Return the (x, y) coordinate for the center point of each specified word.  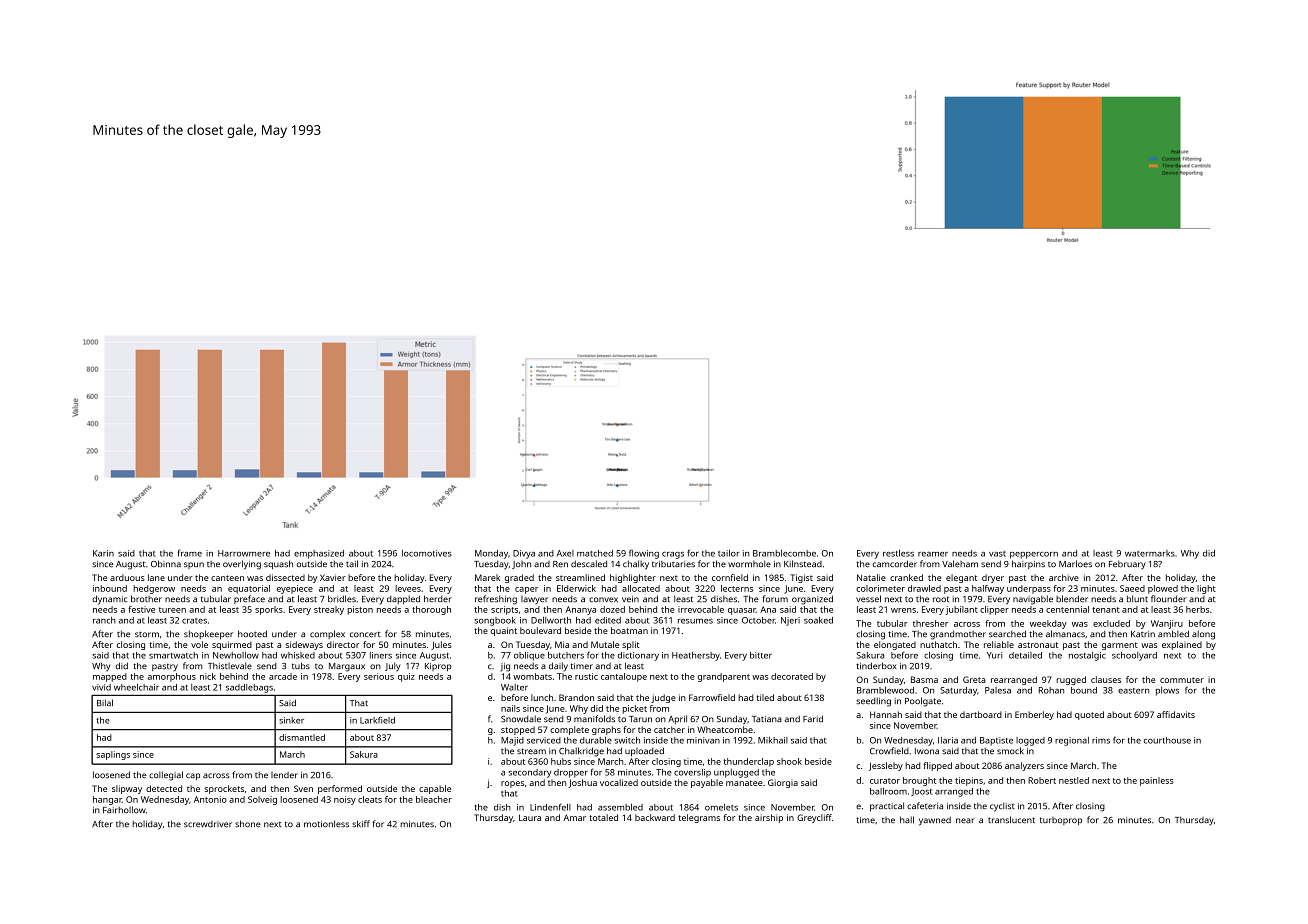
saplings (113, 755)
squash (278, 564)
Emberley (1034, 715)
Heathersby (696, 656)
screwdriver (208, 824)
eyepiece (295, 589)
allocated (641, 588)
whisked (298, 655)
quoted (1089, 715)
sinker (291, 720)
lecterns (737, 588)
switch (627, 740)
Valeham (960, 563)
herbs (1198, 609)
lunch (542, 697)
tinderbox (876, 665)
